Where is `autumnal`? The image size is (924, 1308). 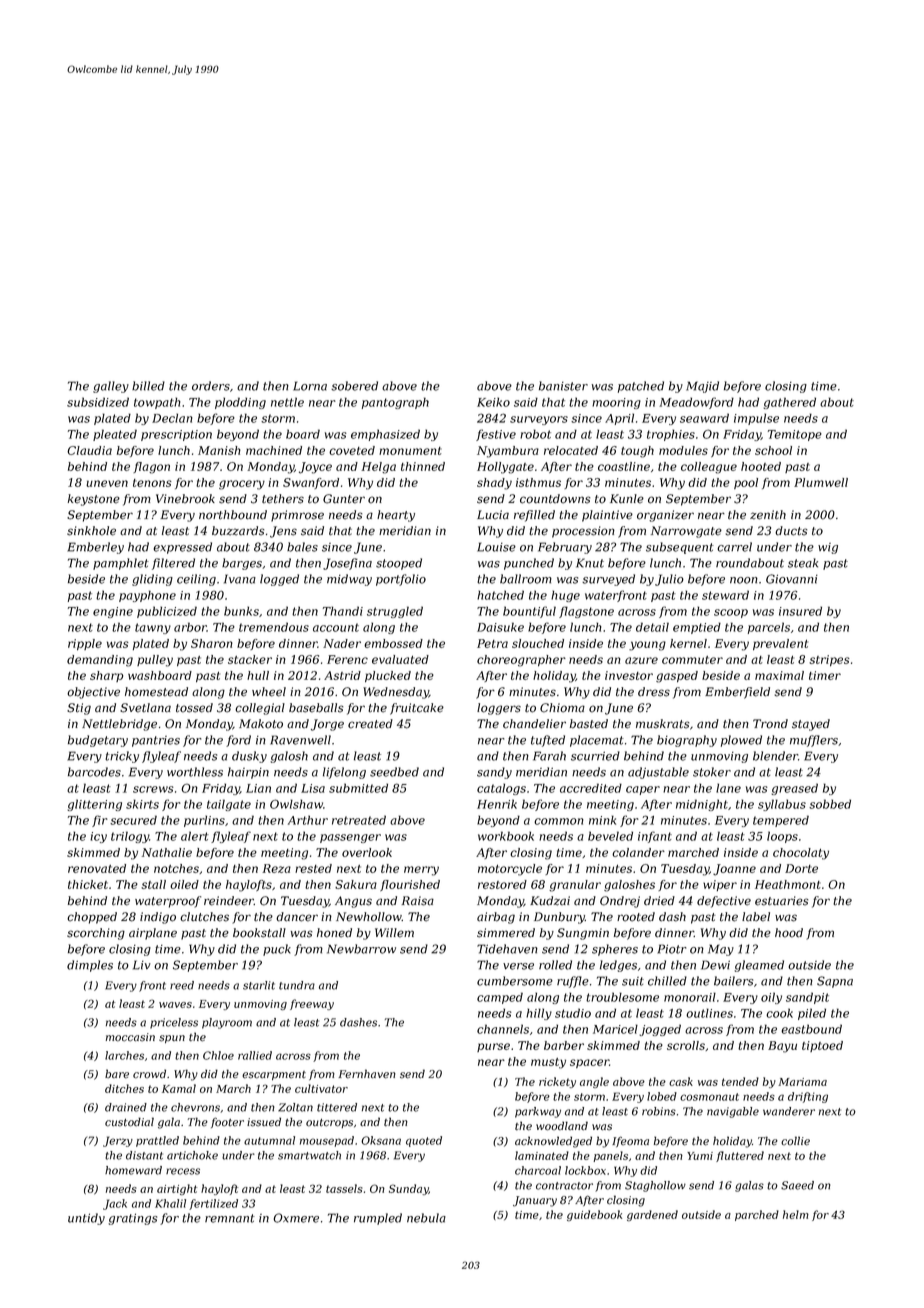
autumnal is located at coordinates (269, 1140).
